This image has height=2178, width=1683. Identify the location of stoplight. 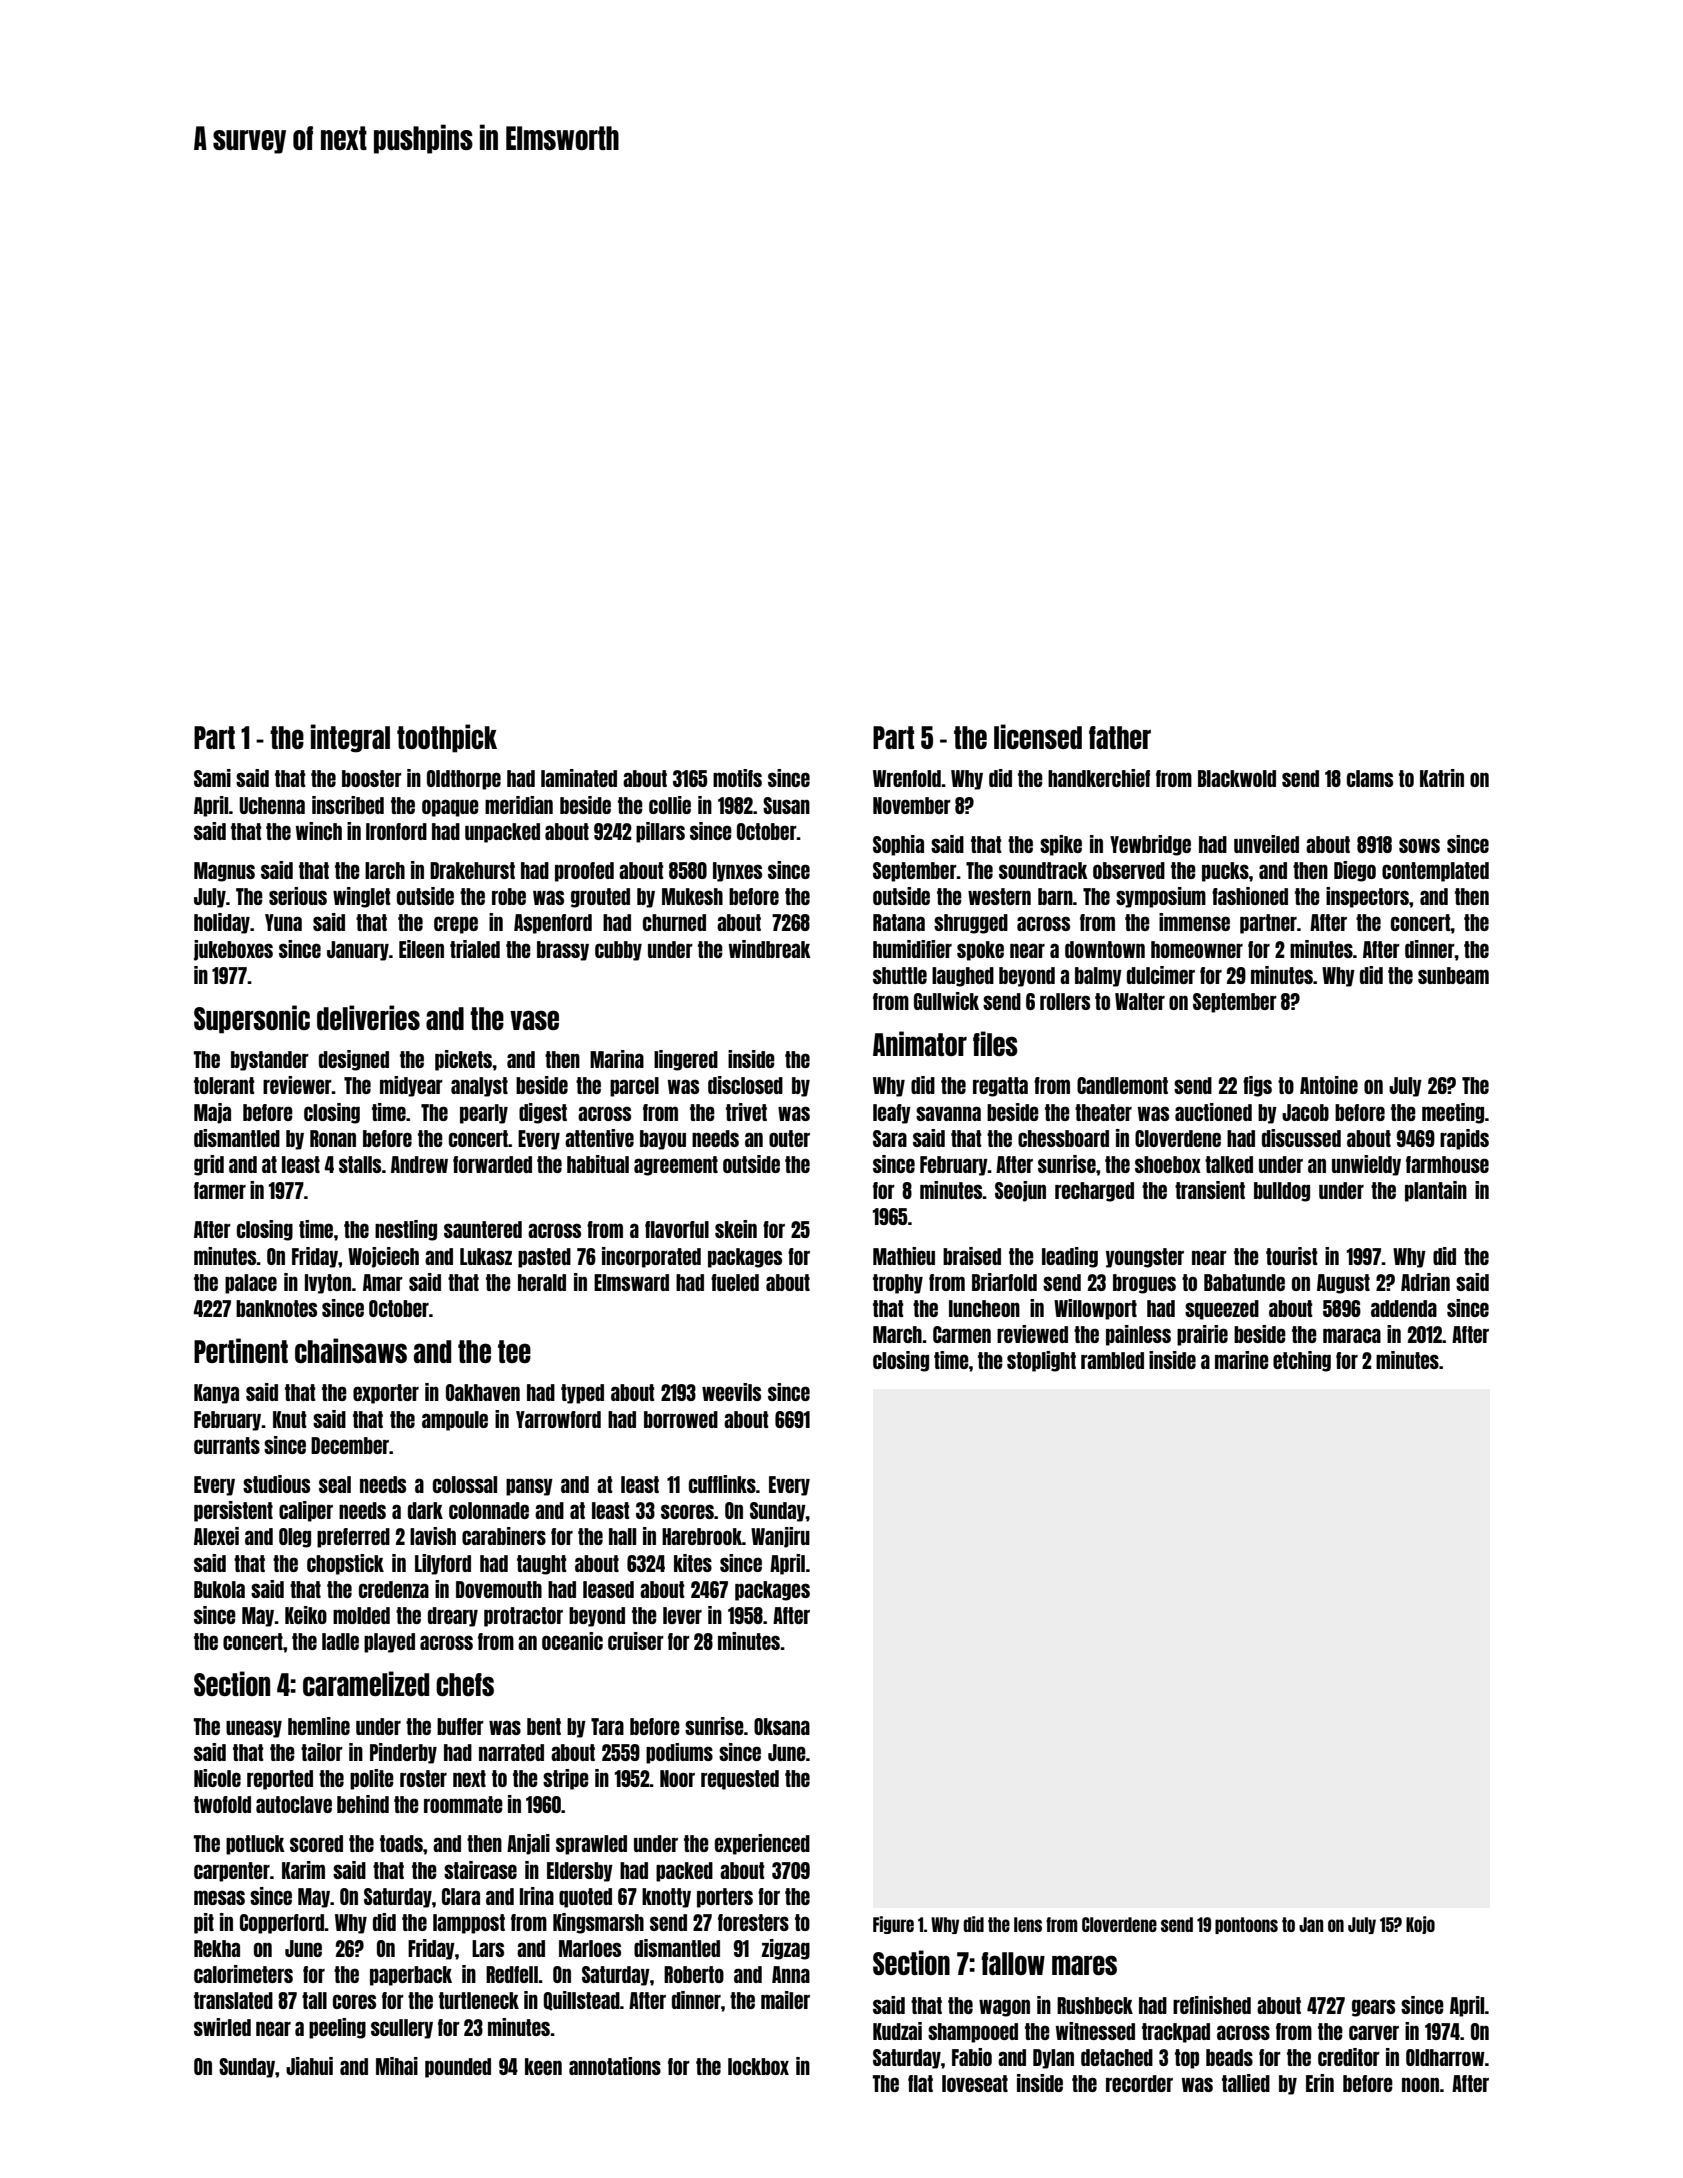
(1041, 1361).
